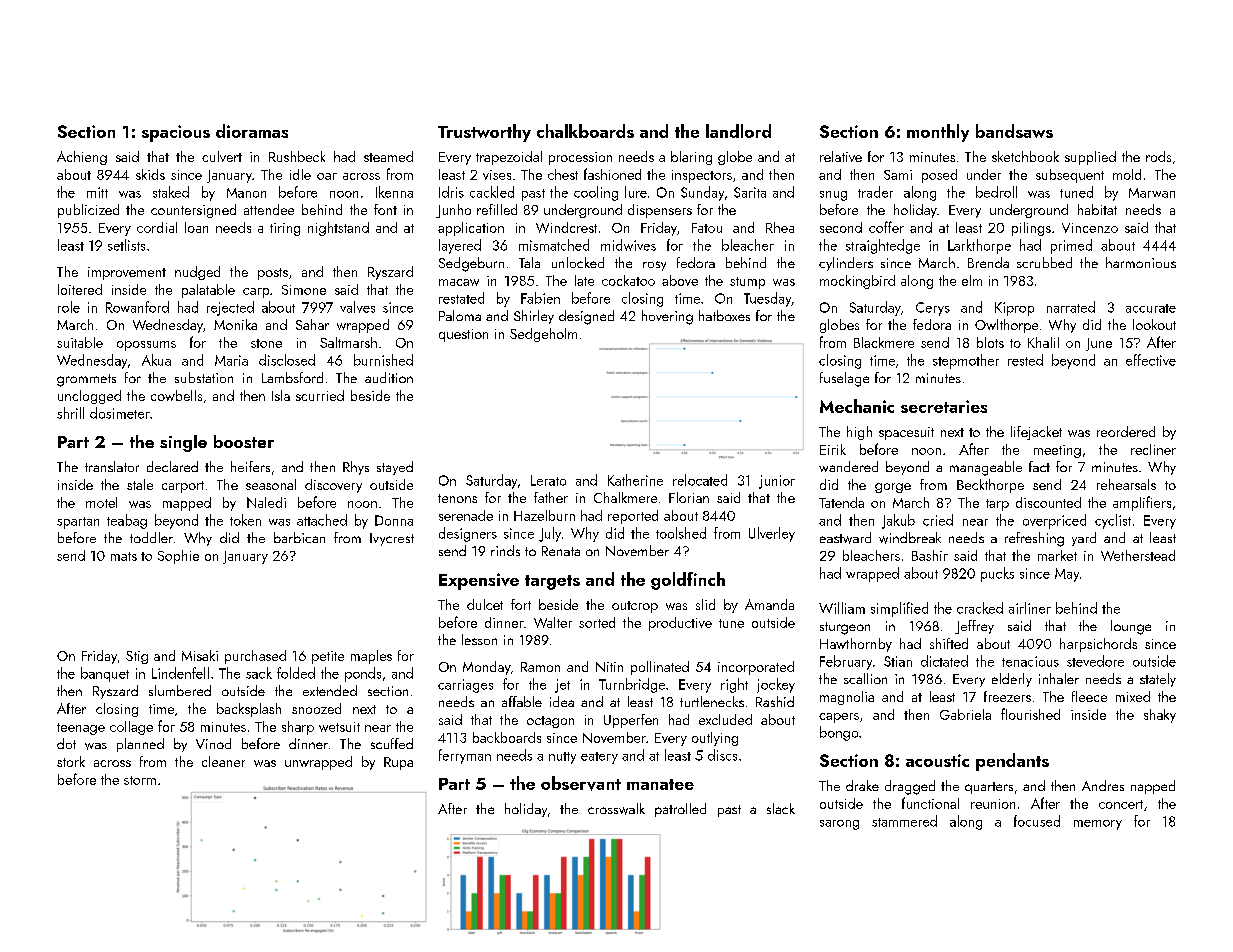 This image has height=952, width=1233. What do you see at coordinates (252, 131) in the image?
I see `dioramas` at bounding box center [252, 131].
